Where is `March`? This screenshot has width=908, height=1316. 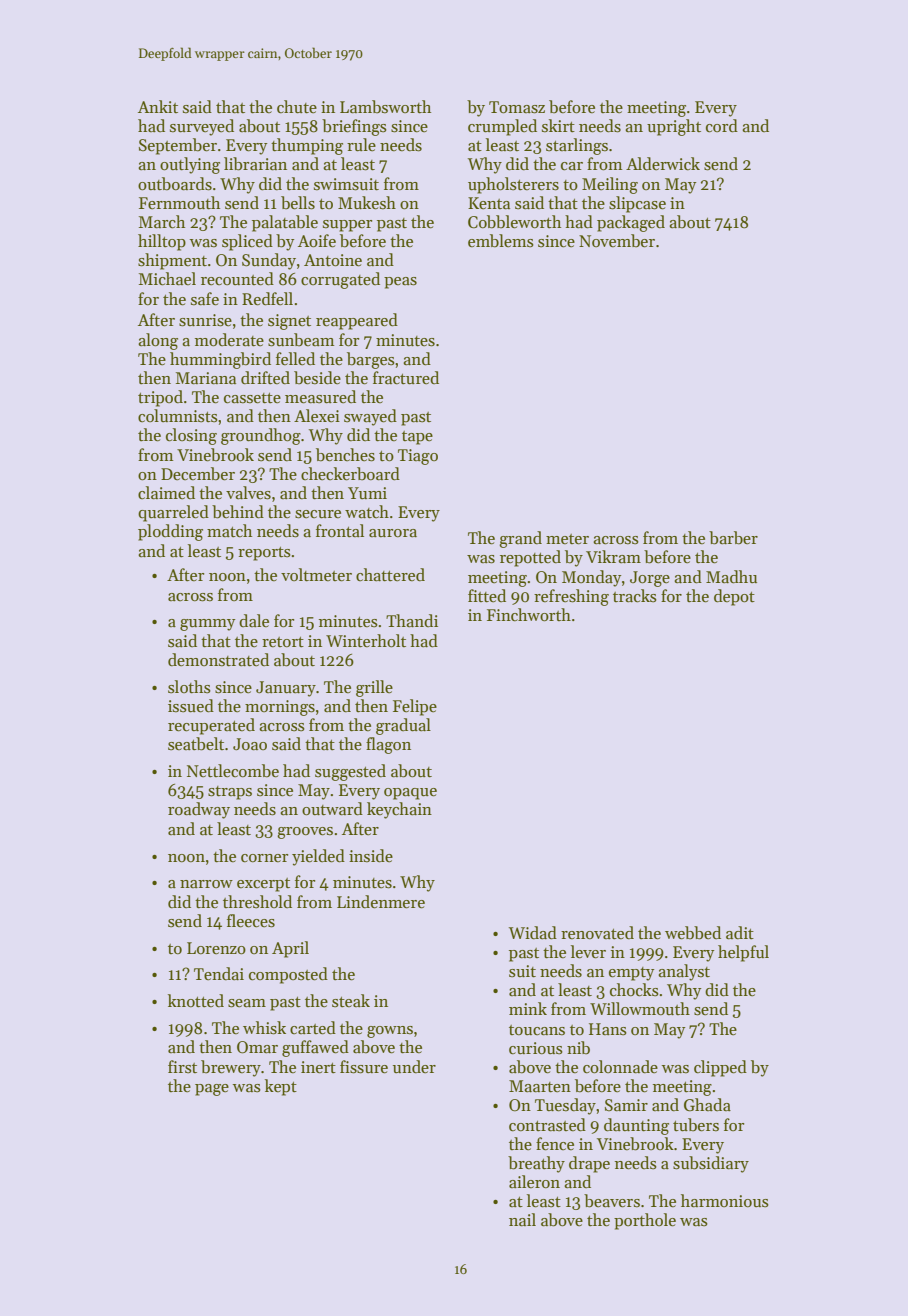
March is located at coordinates (162, 222).
